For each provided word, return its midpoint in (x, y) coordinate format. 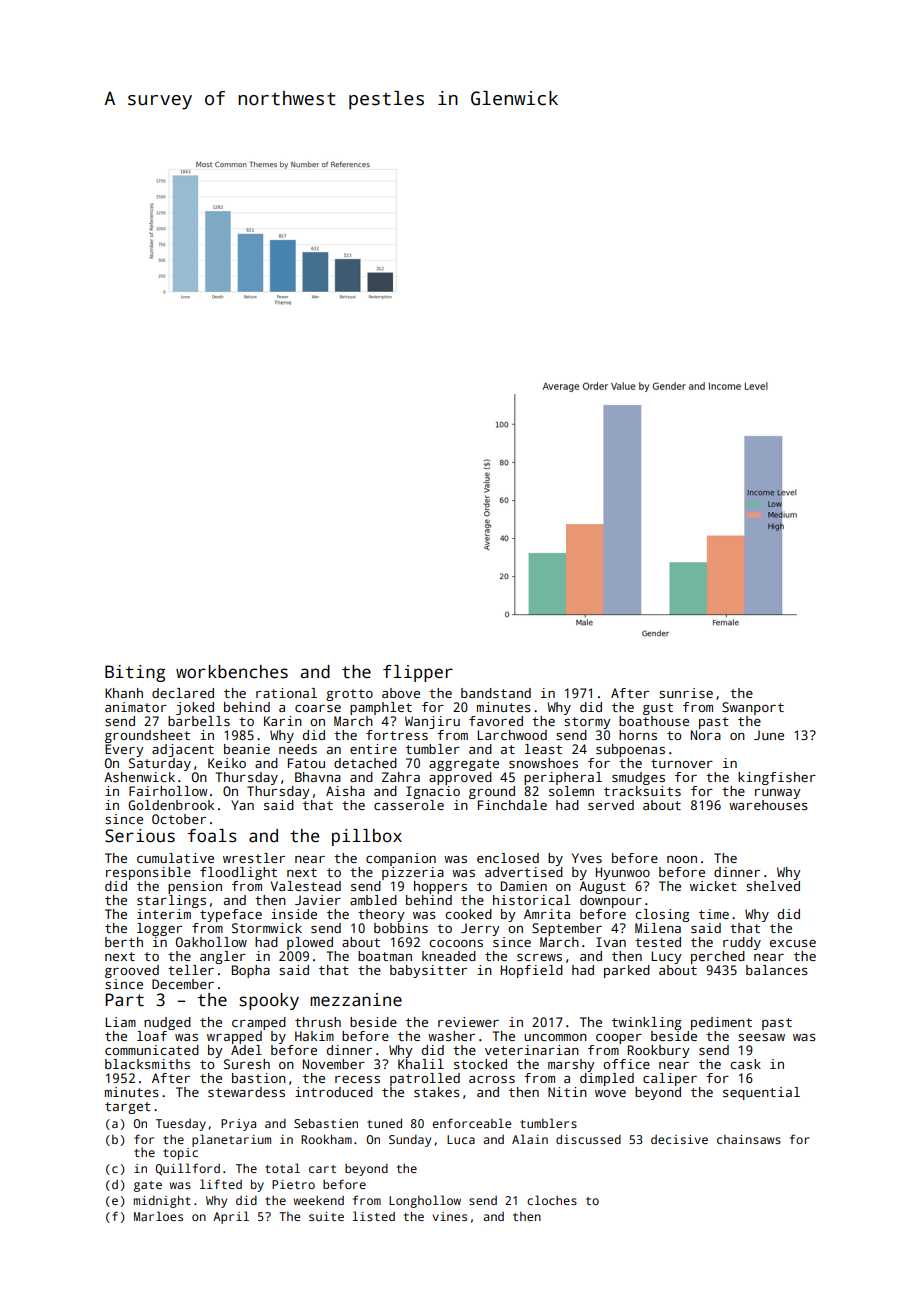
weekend (318, 1200)
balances (777, 970)
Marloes (158, 1216)
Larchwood (512, 735)
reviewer (468, 1022)
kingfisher (777, 778)
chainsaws (749, 1139)
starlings (171, 901)
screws (539, 957)
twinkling (646, 1023)
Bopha (251, 971)
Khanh (124, 693)
